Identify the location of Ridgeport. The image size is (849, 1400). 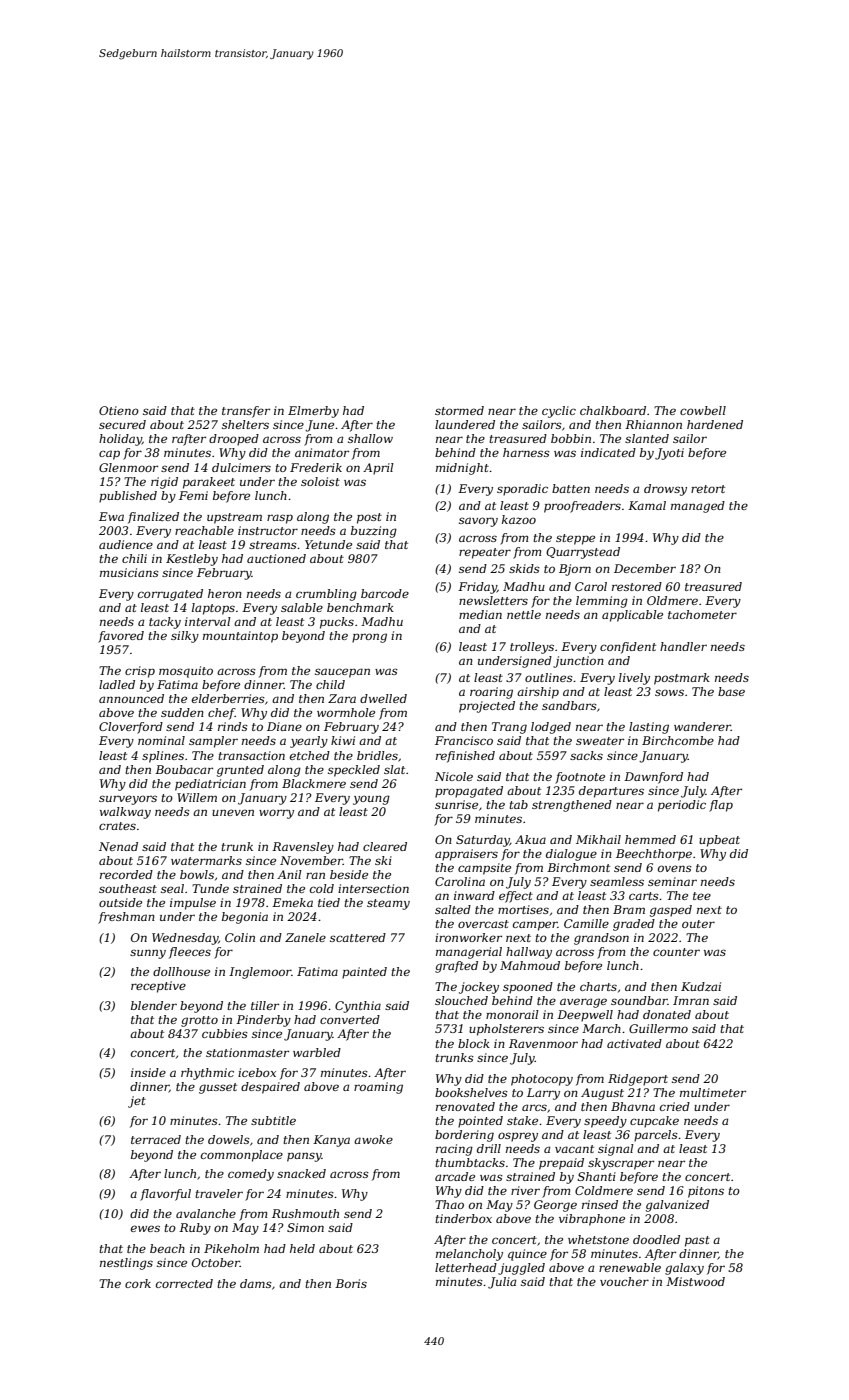
(638, 1080).
